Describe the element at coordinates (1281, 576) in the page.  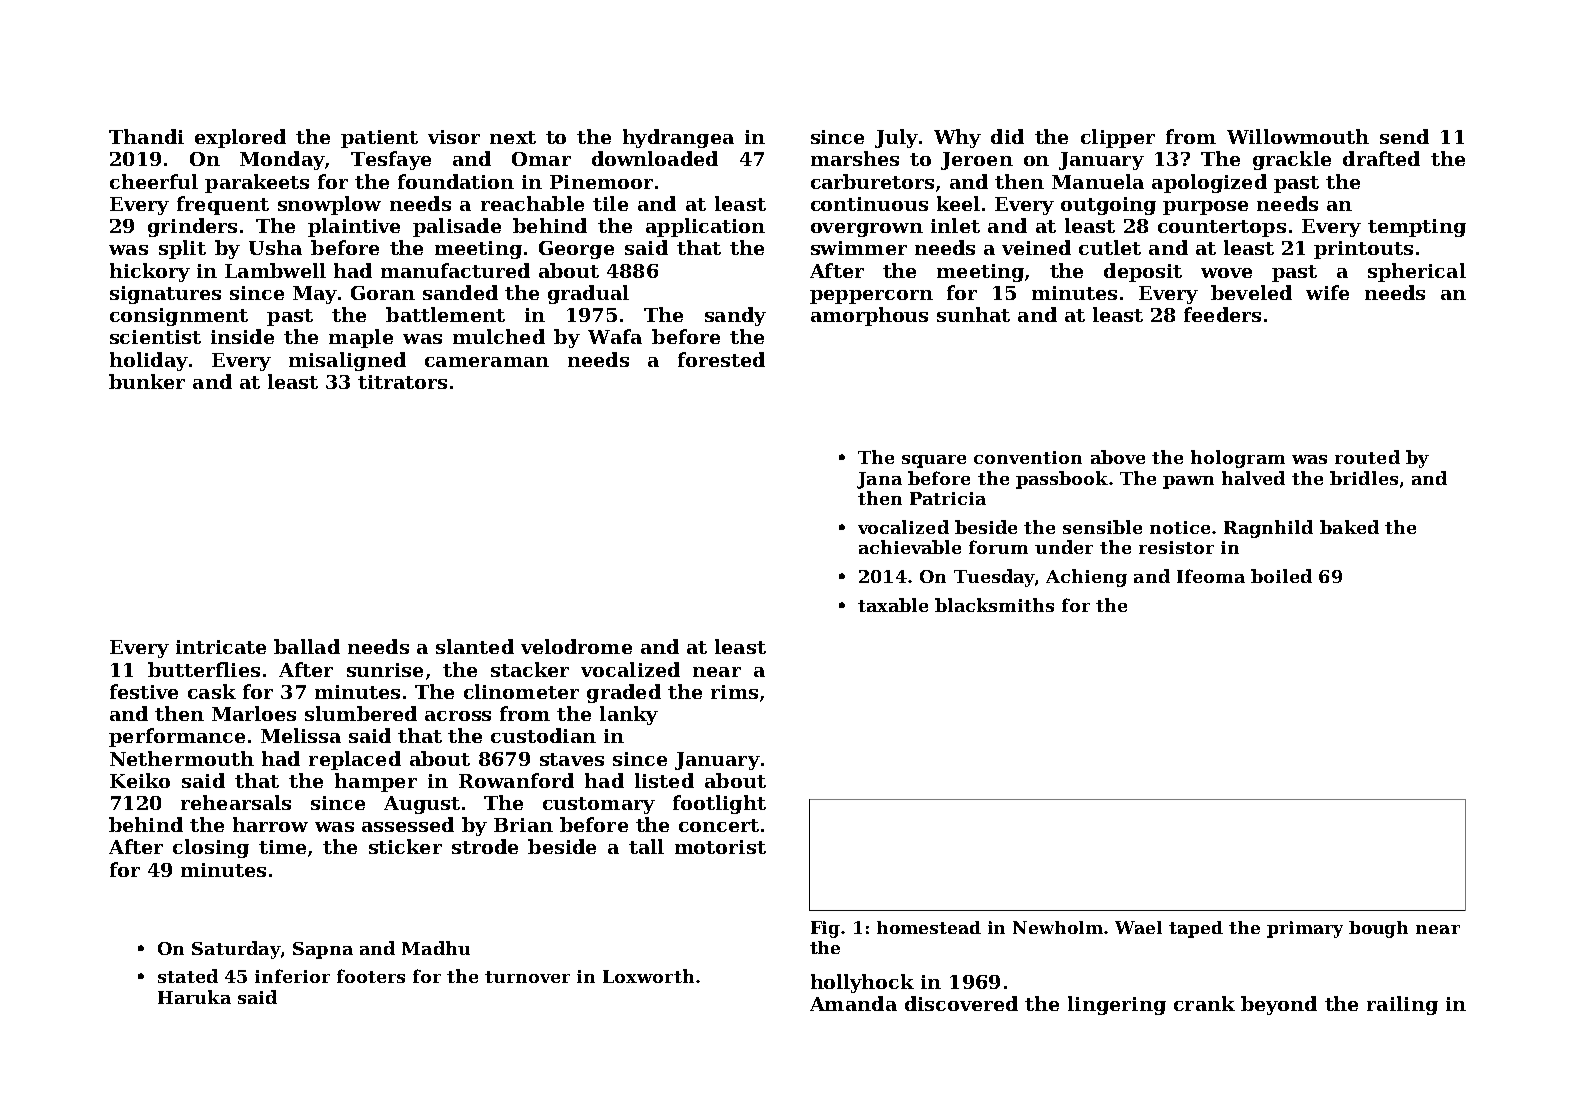
I see `boiled` at that location.
